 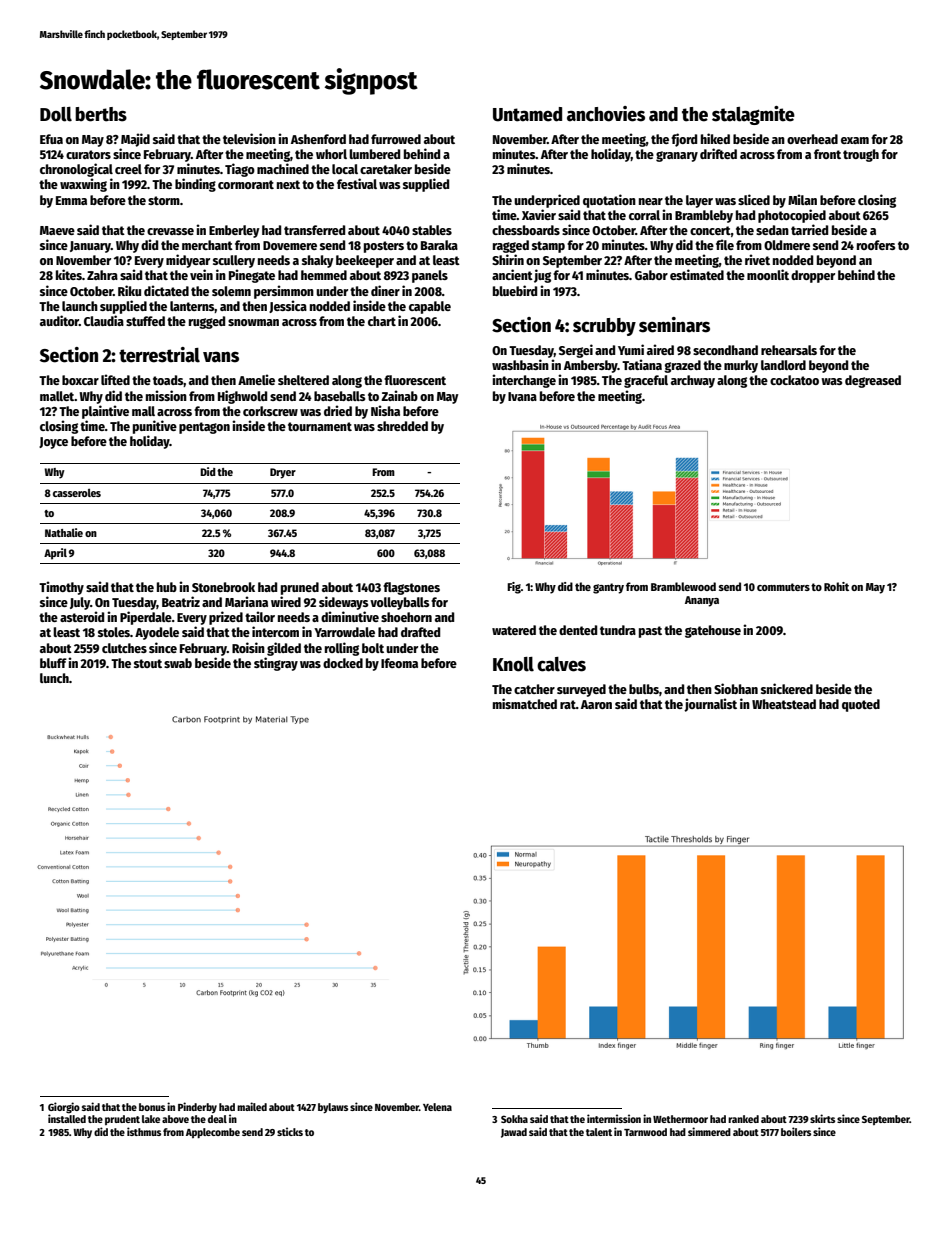 I want to click on Joyce, so click(x=53, y=443).
